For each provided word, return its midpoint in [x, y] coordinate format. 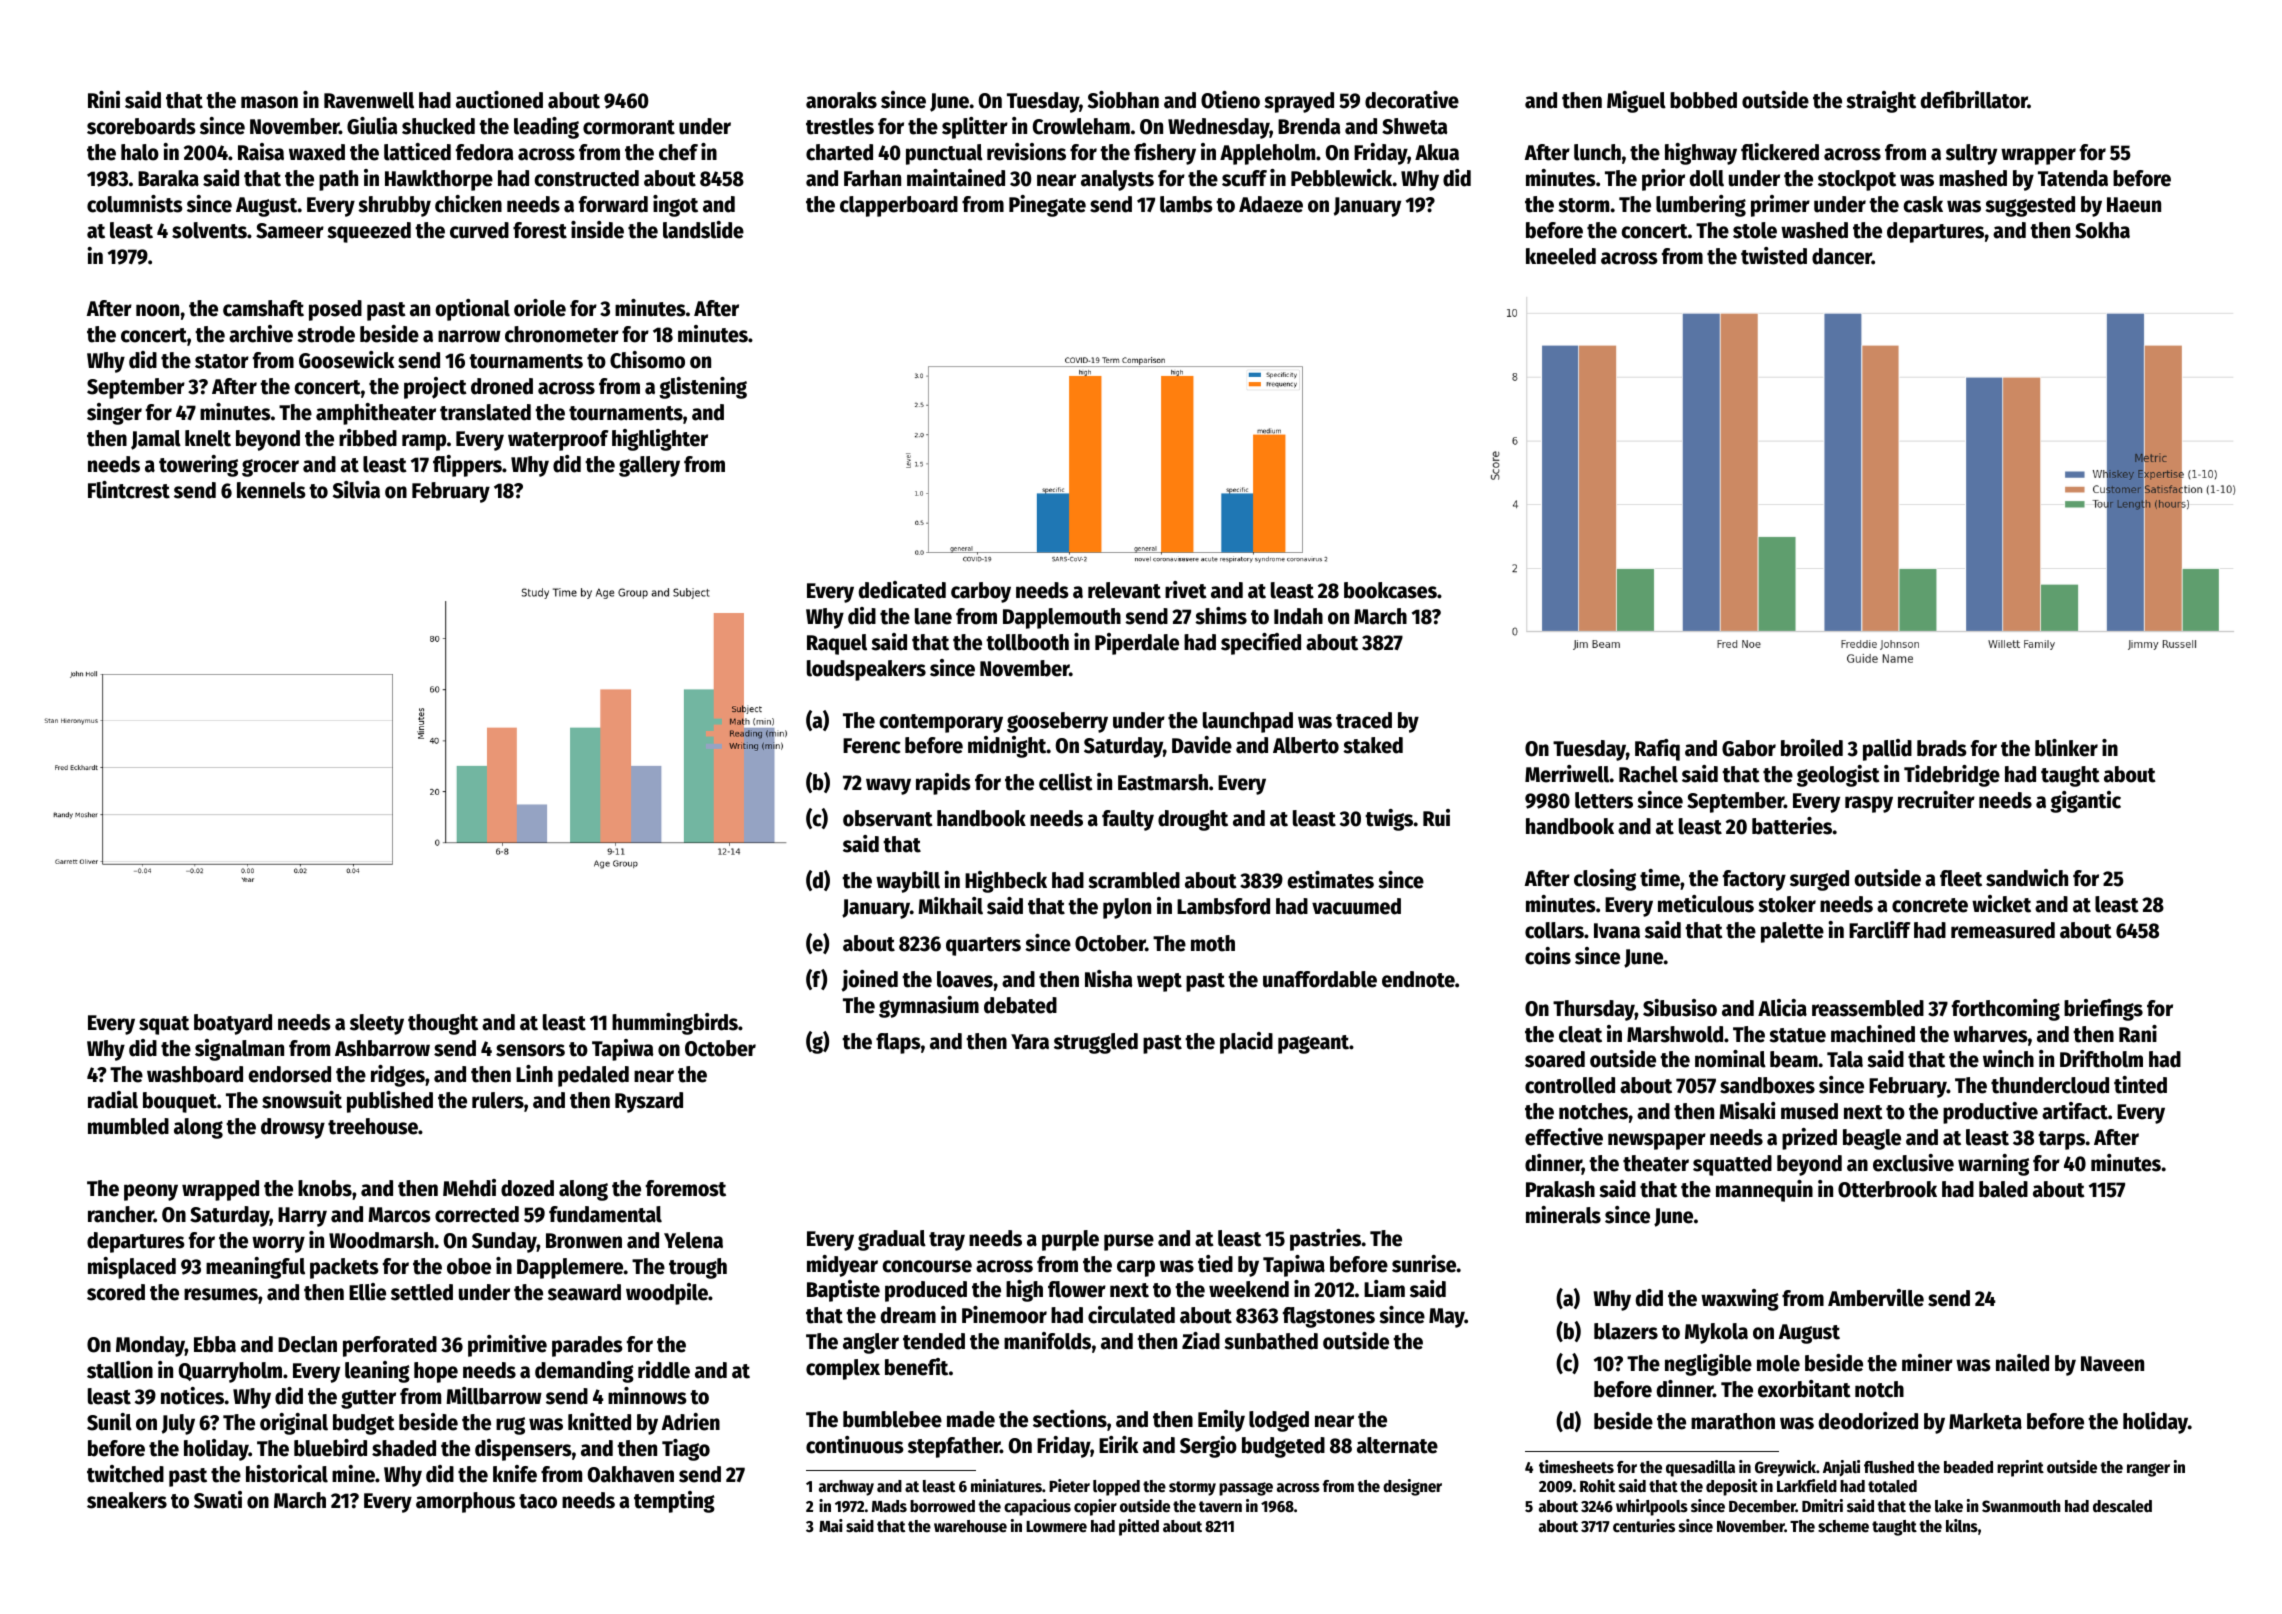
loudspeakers [866, 670]
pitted [1139, 1527]
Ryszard [649, 1102]
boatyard [233, 1024]
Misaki [1747, 1111]
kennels [271, 490]
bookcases [1390, 590]
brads [1942, 748]
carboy [981, 592]
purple [1070, 1240]
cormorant [629, 127]
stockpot [1857, 180]
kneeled [1561, 256]
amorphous [465, 1502]
